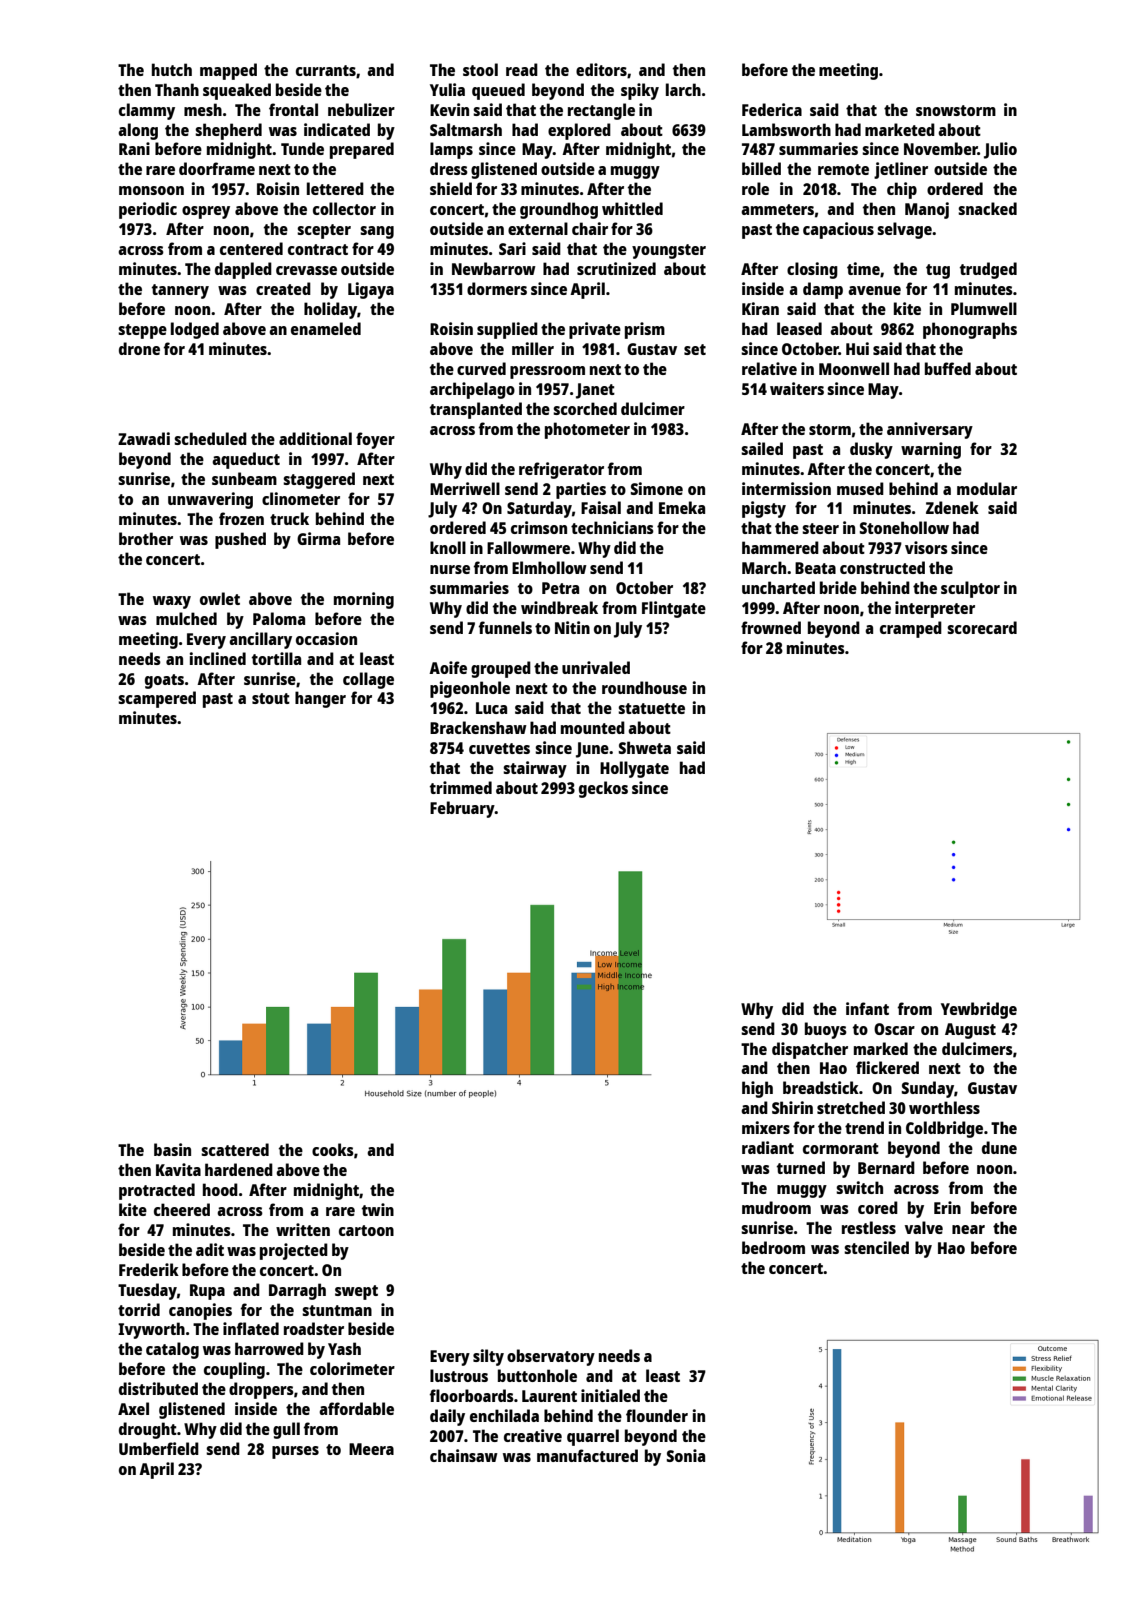 The width and height of the page is (1136, 1606). I want to click on hutch, so click(172, 69).
